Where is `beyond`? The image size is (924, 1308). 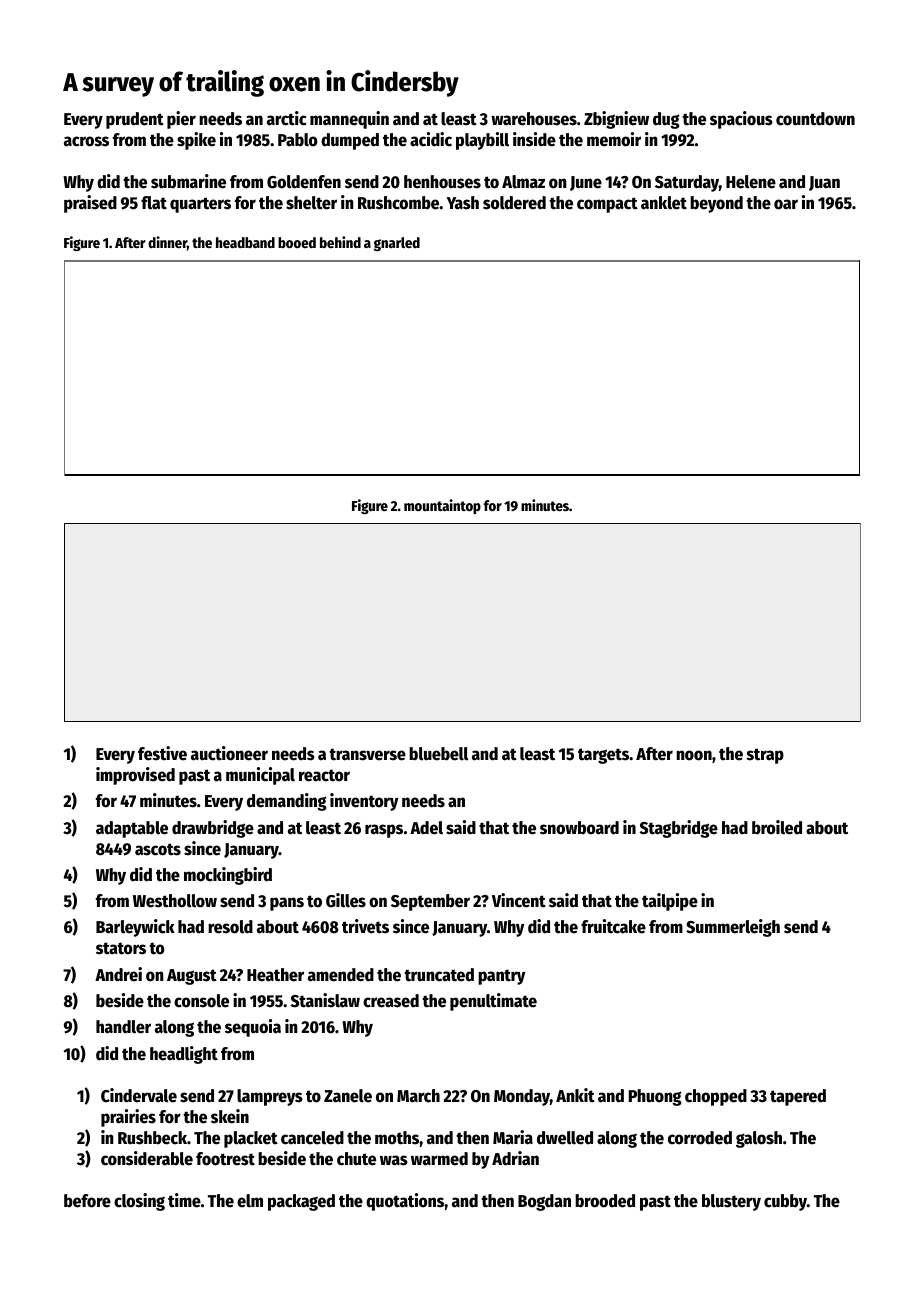 beyond is located at coordinates (716, 204).
